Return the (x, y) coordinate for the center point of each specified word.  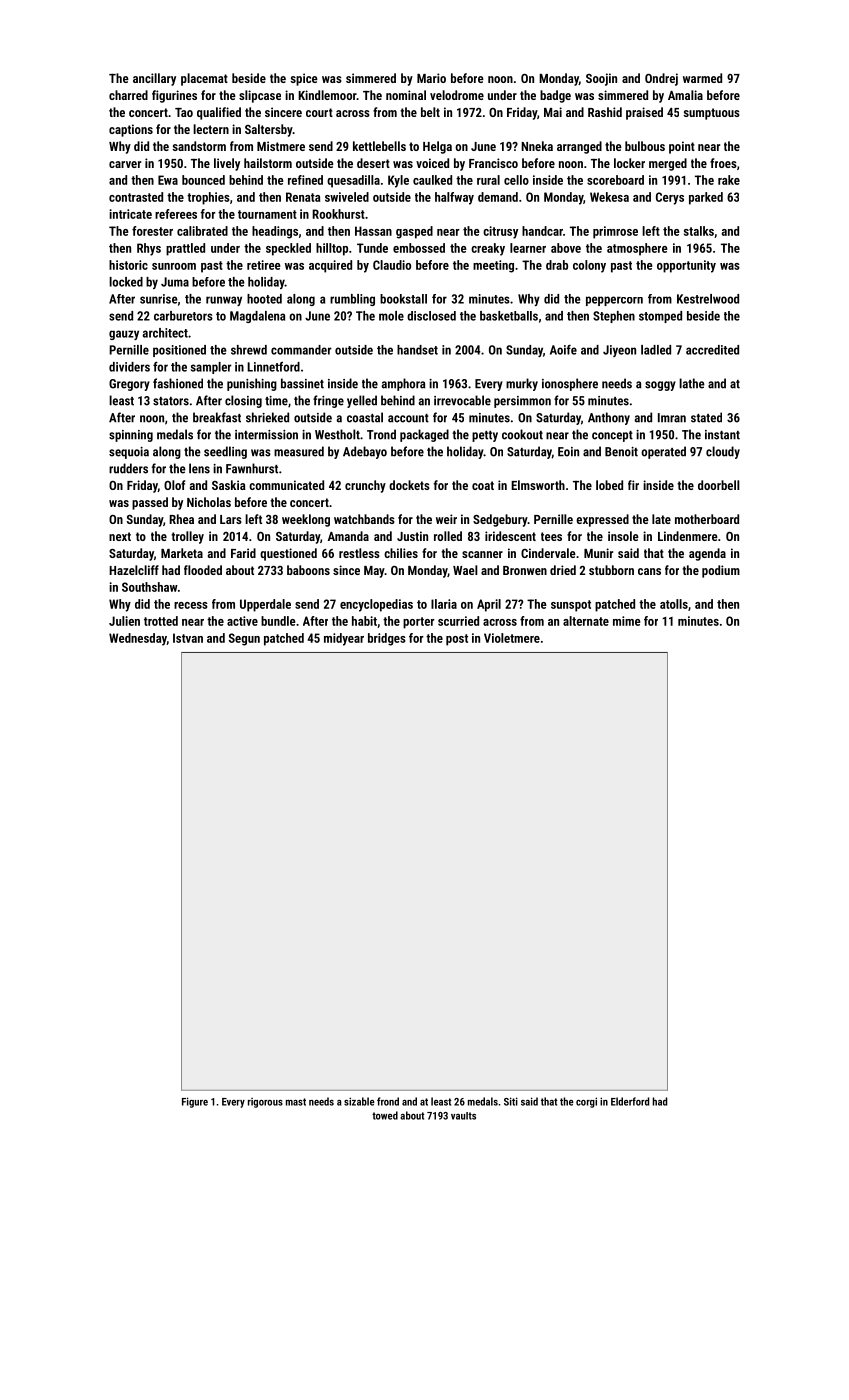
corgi (586, 1102)
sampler (211, 368)
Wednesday (138, 639)
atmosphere (637, 249)
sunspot (571, 606)
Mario (431, 78)
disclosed (431, 316)
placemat (204, 79)
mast (296, 1102)
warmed (702, 78)
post (457, 640)
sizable (359, 1101)
